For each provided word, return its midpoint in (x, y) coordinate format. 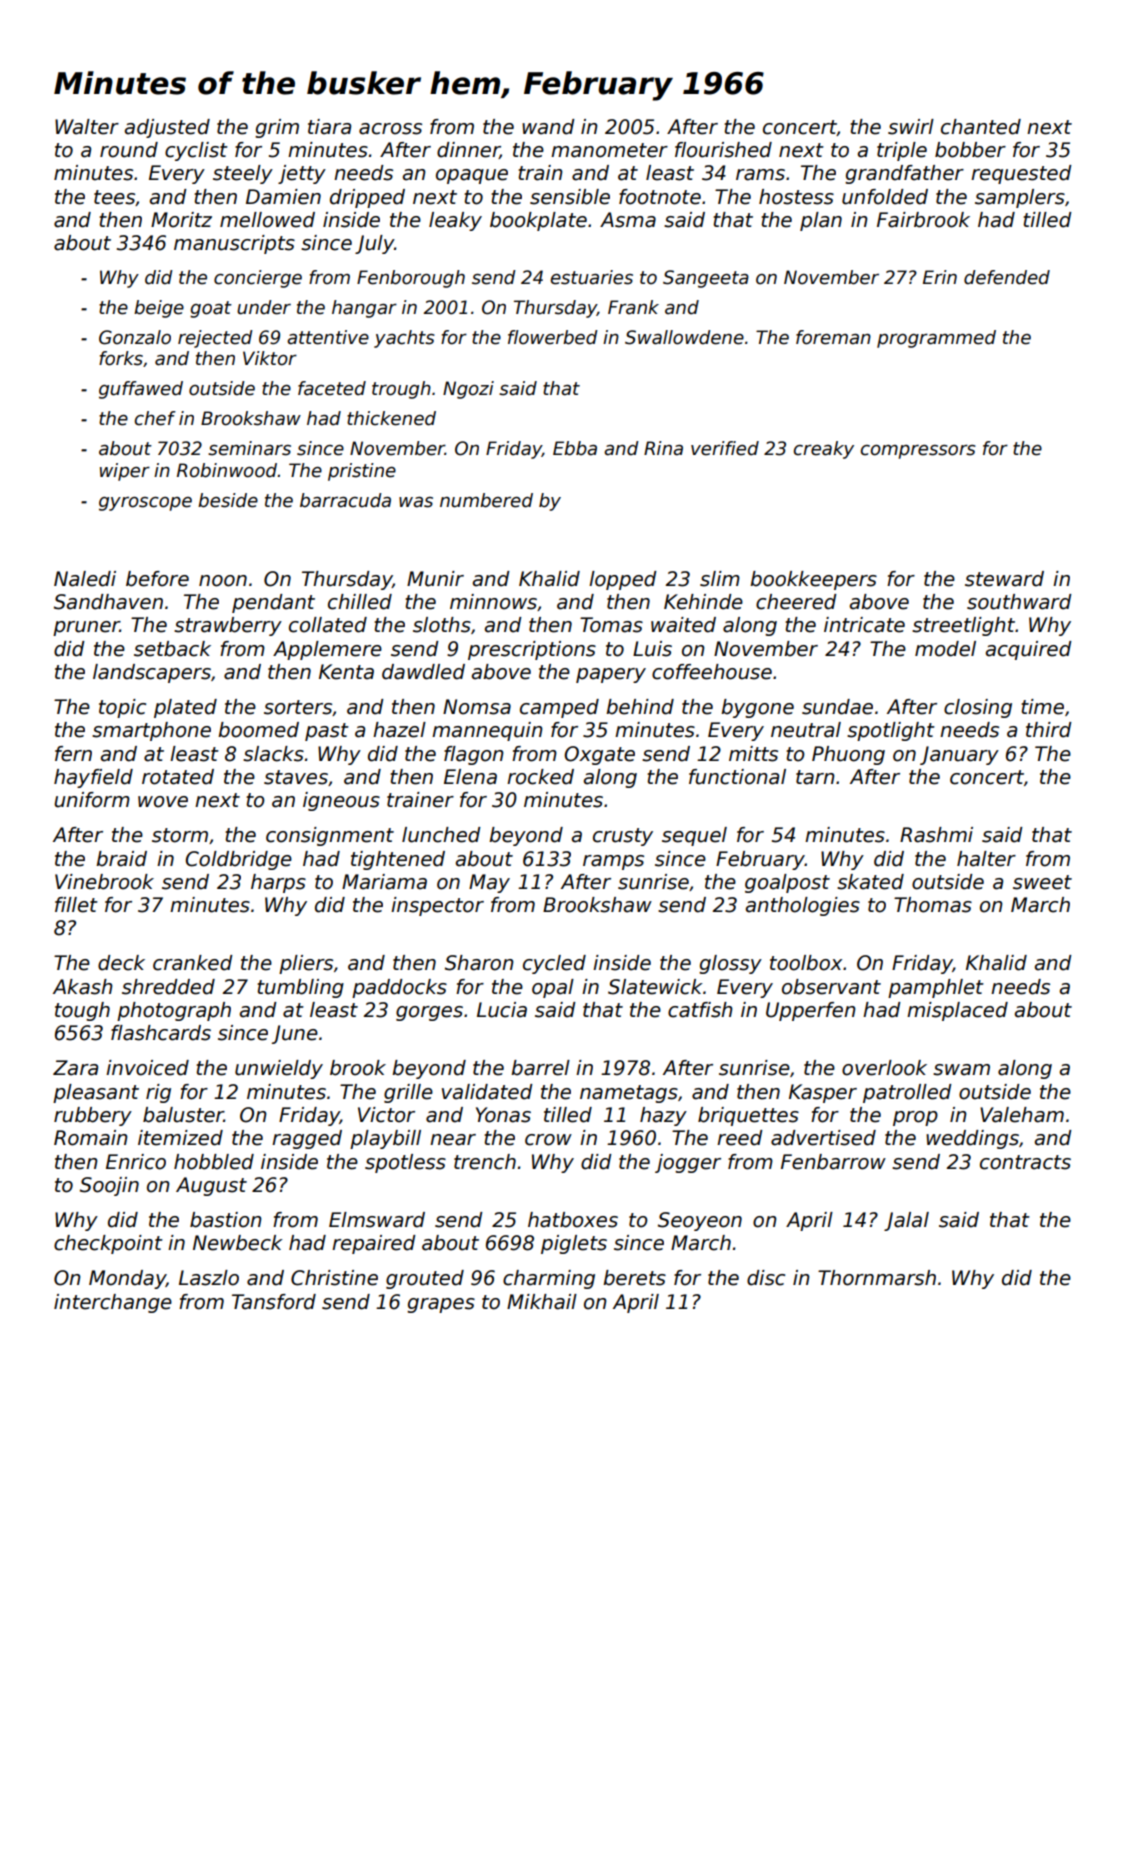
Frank (633, 307)
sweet (1042, 882)
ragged (307, 1139)
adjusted (167, 128)
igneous (341, 801)
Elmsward (377, 1220)
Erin (940, 277)
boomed (258, 730)
